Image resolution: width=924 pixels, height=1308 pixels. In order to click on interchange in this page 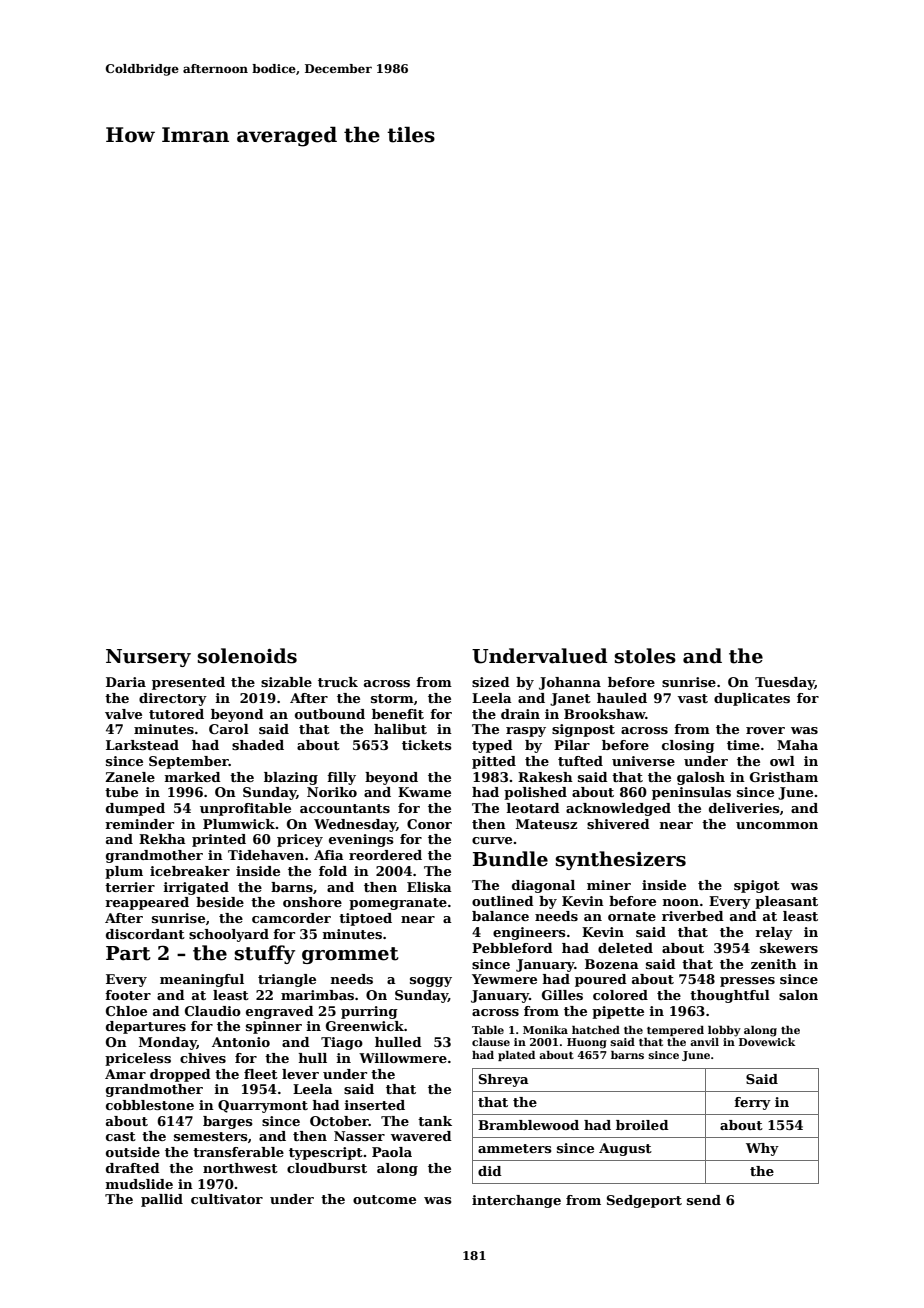, I will do `click(516, 1201)`.
